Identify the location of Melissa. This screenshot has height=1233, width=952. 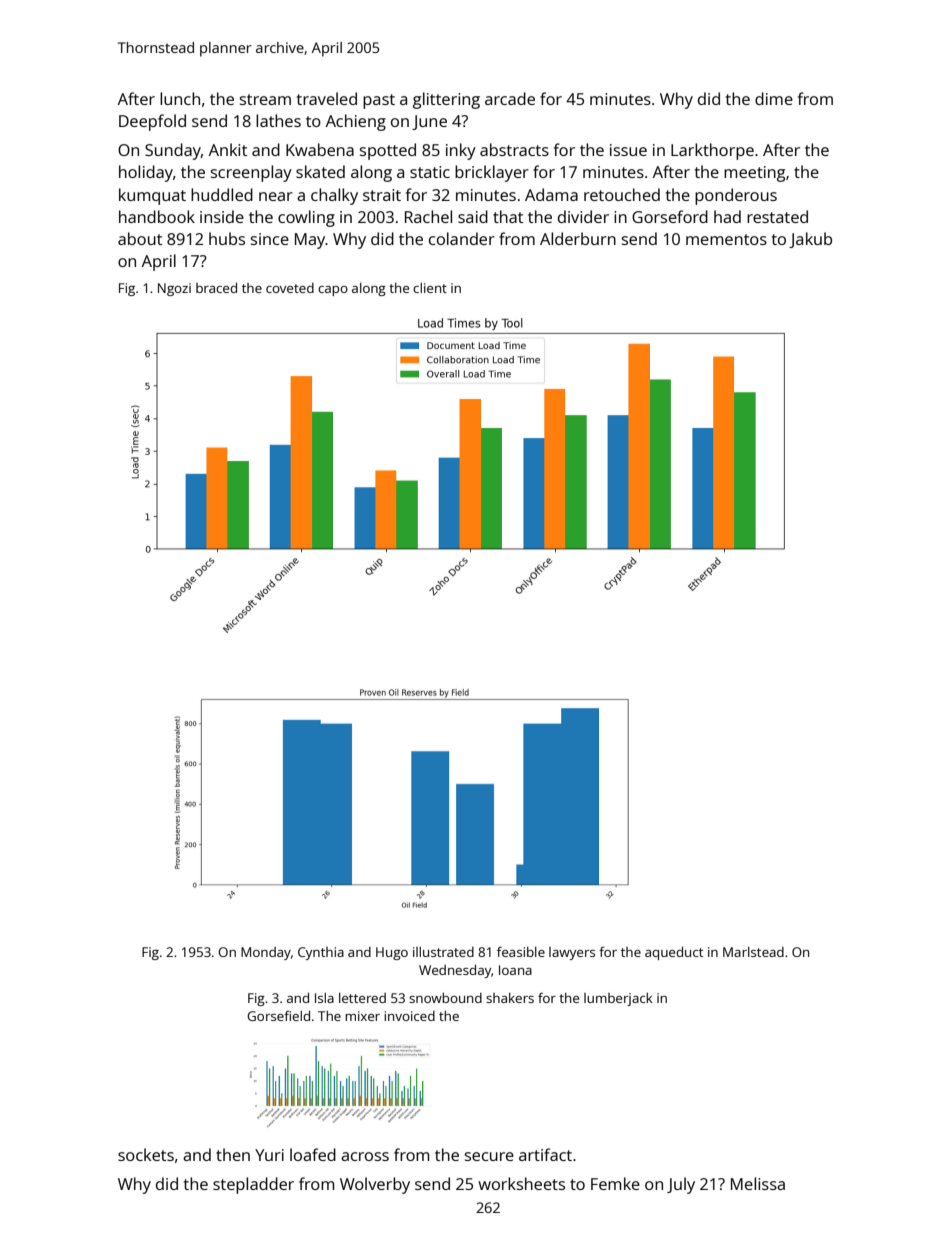
(758, 1183).
